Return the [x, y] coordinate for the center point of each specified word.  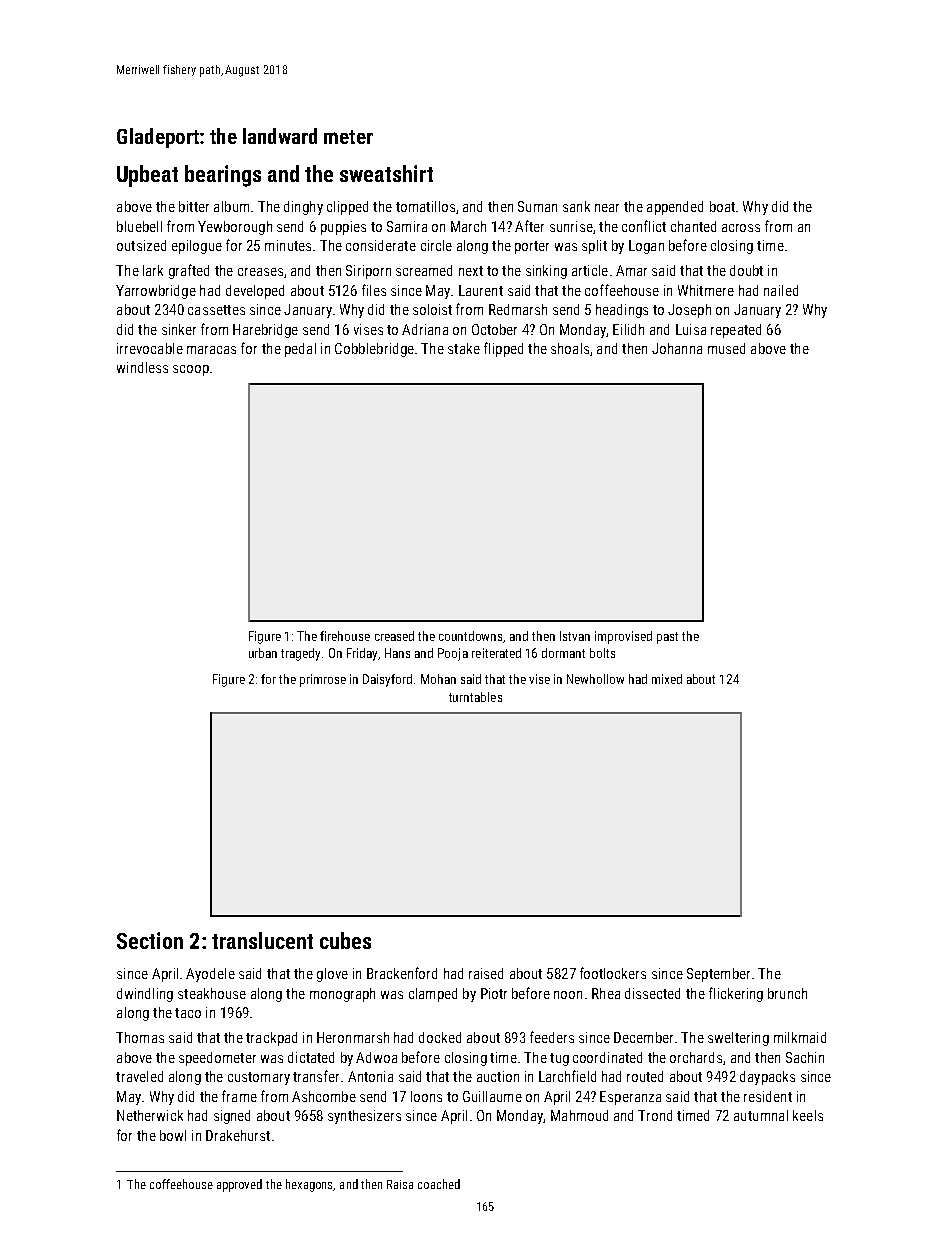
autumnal [761, 1115]
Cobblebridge [374, 350]
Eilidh [628, 329]
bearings [223, 176]
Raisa [400, 1184]
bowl [173, 1135]
